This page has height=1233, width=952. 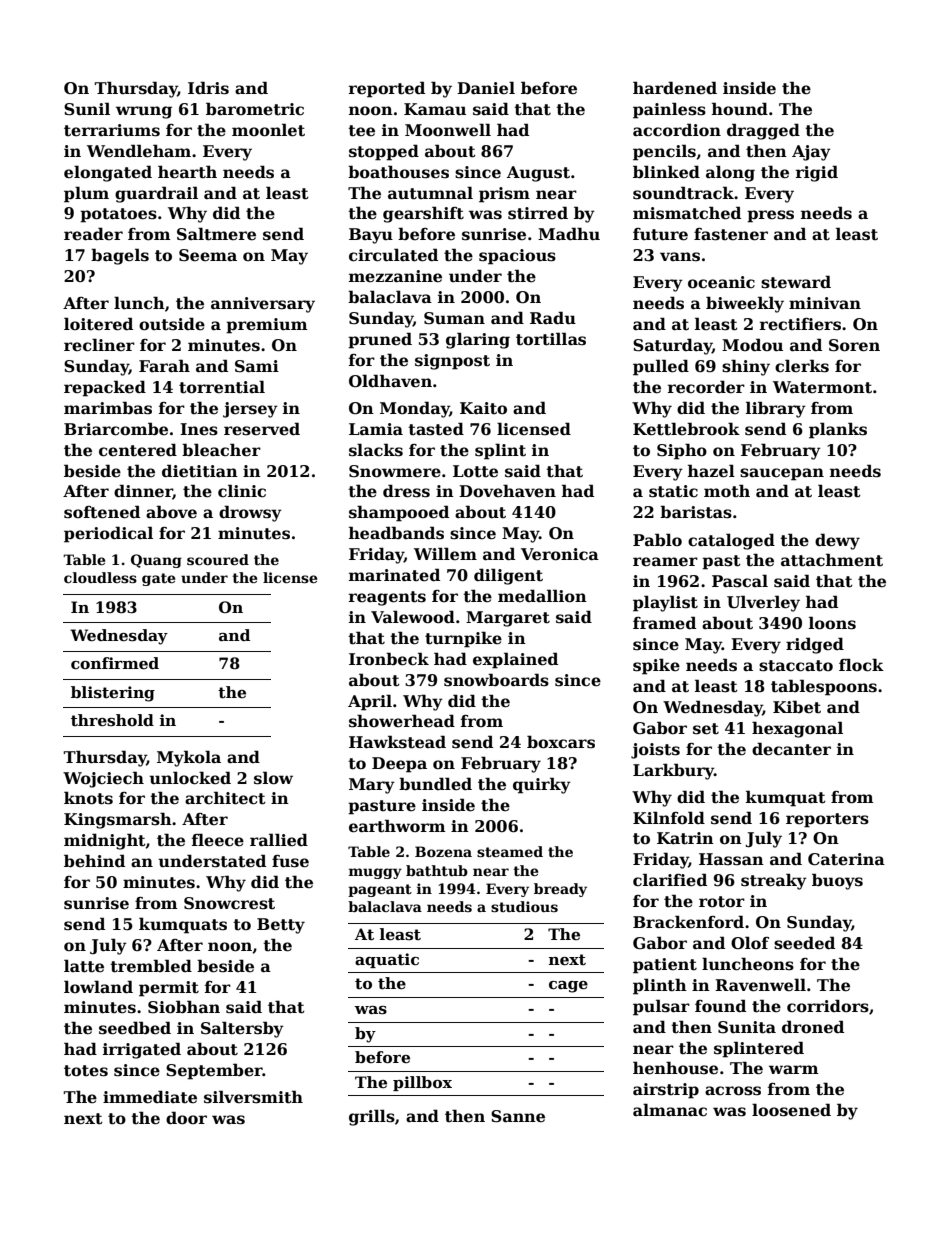 I want to click on shampooed, so click(x=399, y=513).
